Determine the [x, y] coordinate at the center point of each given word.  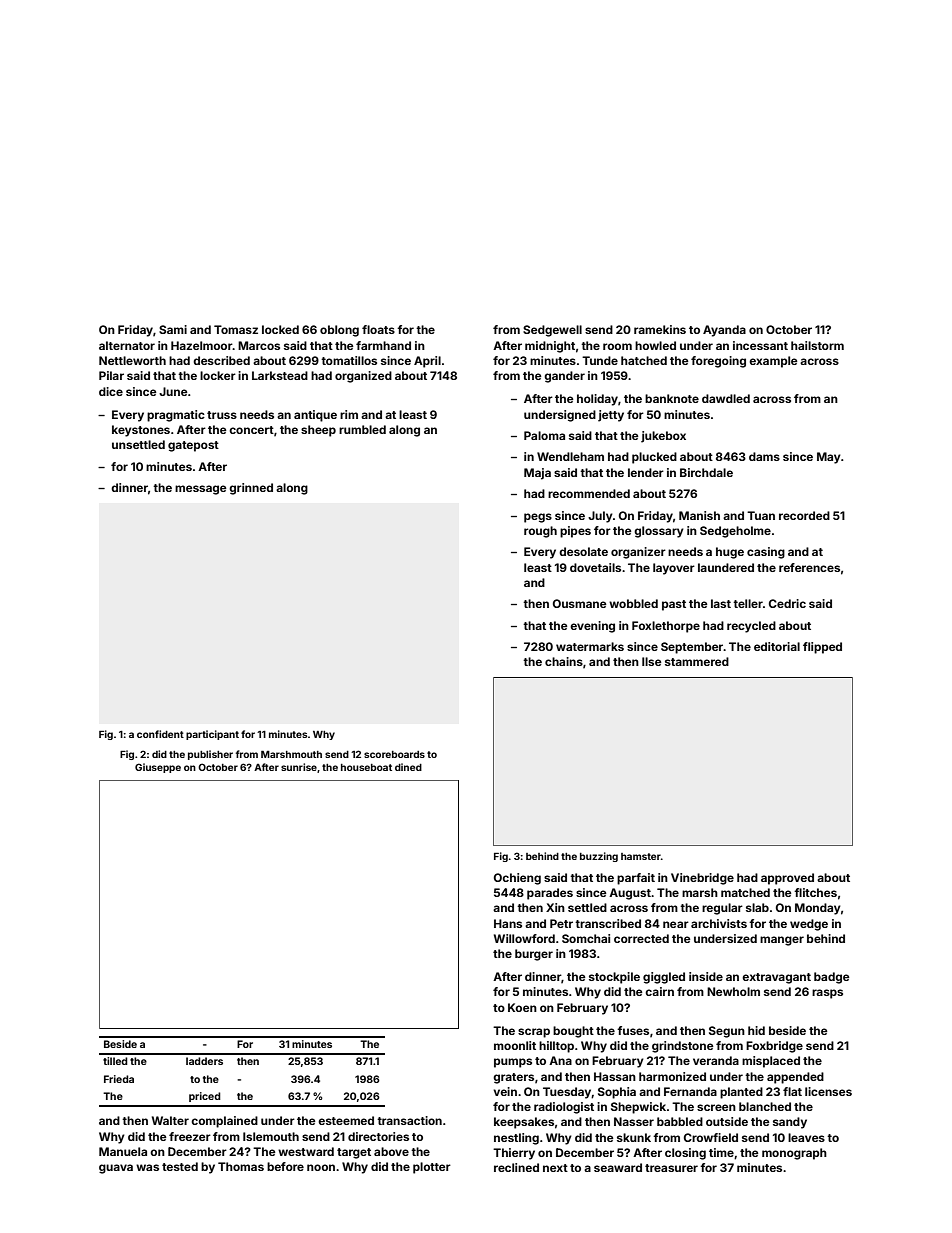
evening [592, 627]
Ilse [652, 661]
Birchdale [706, 472]
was [147, 1167]
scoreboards [394, 754]
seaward [618, 1167]
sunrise [299, 767]
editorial [777, 646]
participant [212, 735]
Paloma [544, 435]
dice [111, 391]
